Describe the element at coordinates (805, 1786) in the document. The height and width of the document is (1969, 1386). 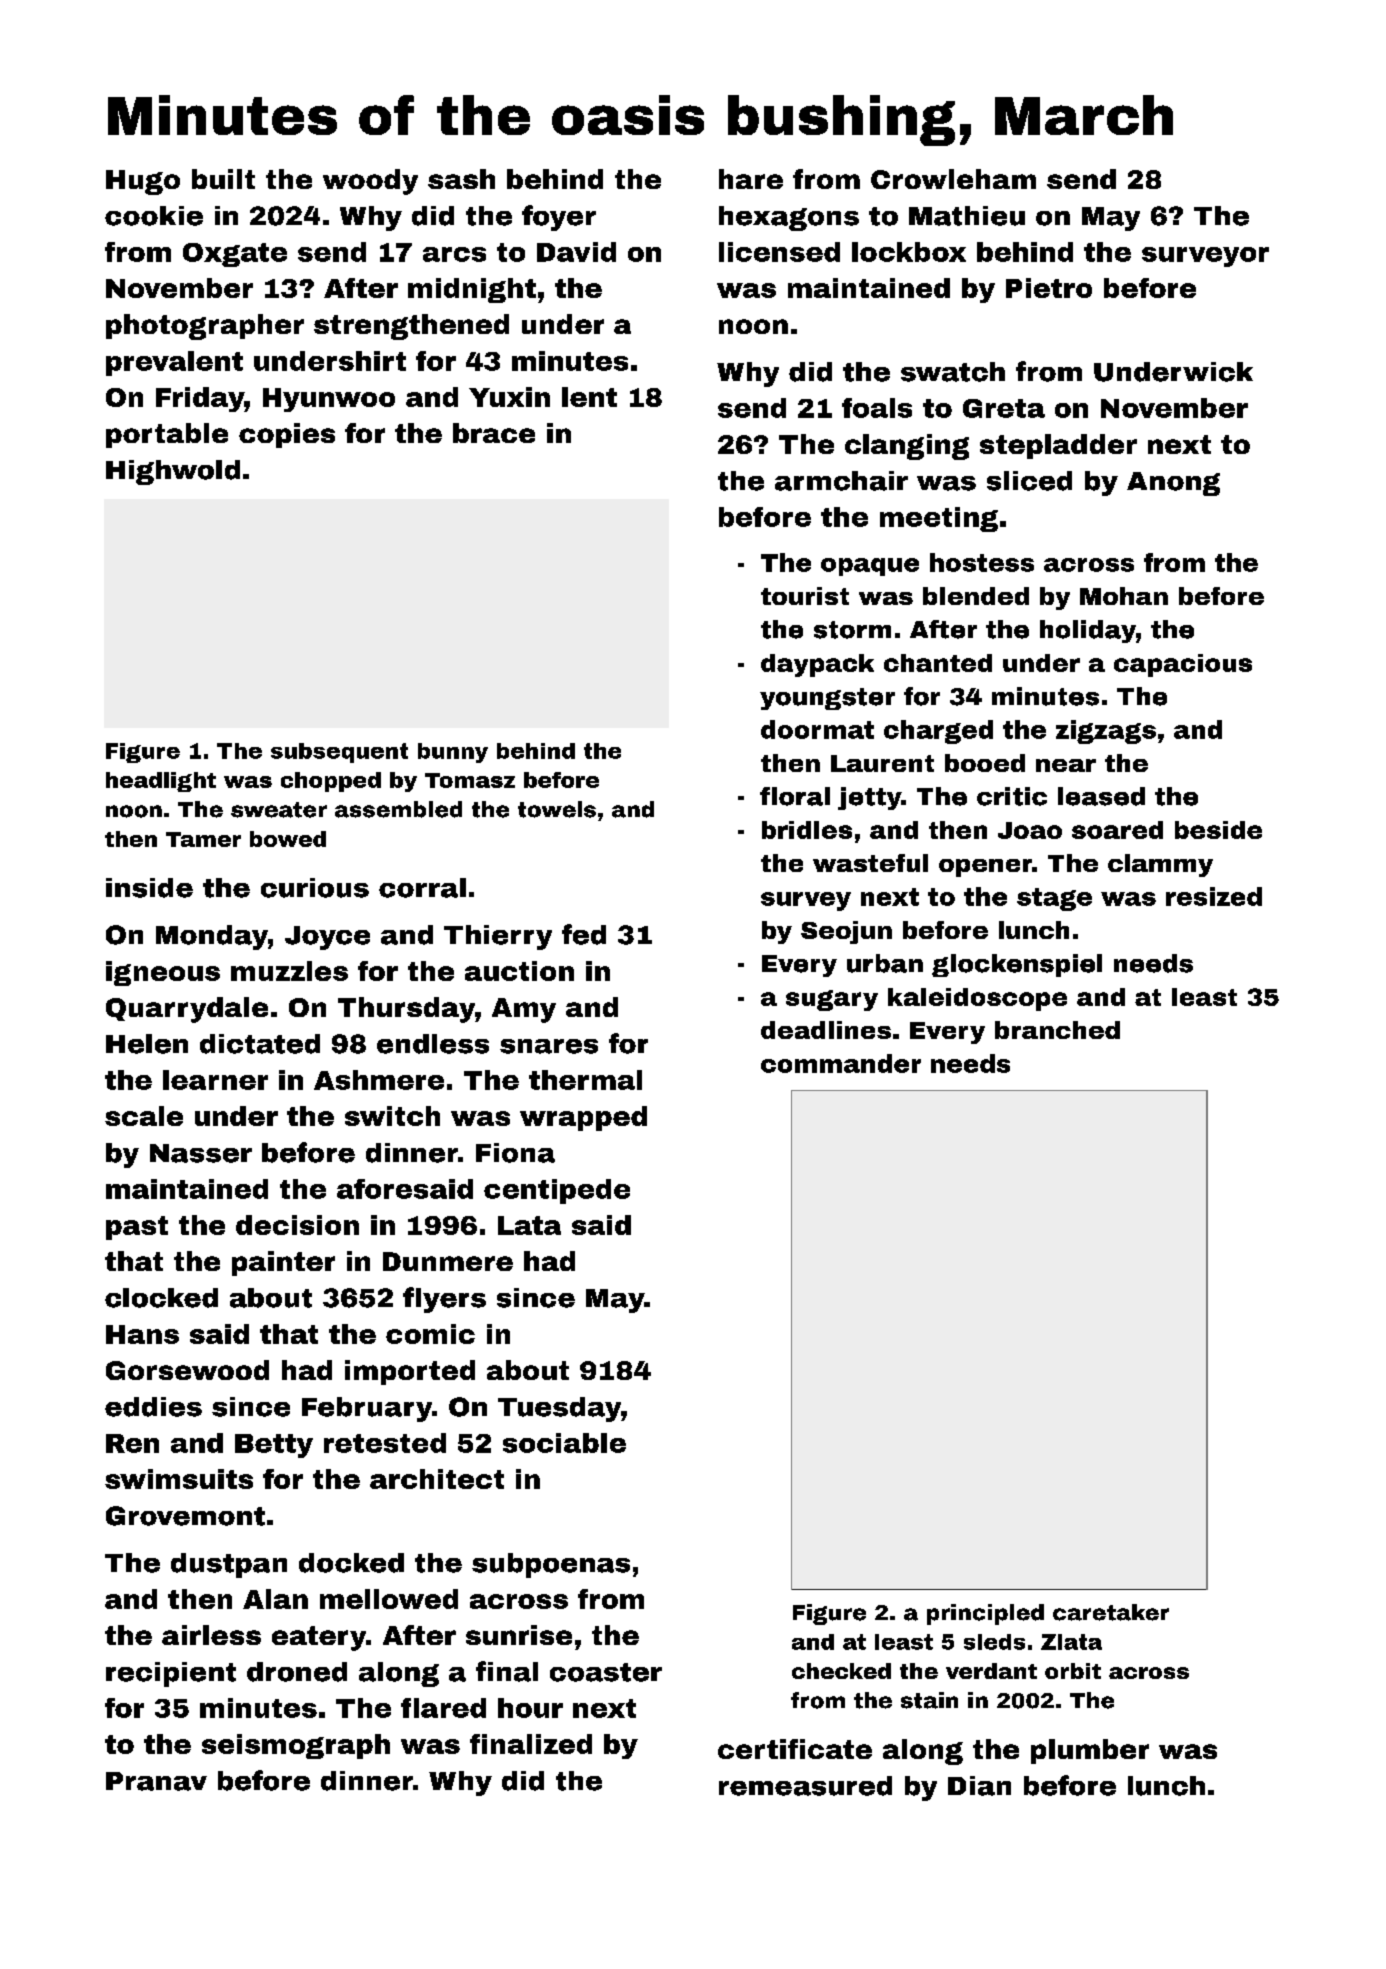
I see `remeasured` at that location.
